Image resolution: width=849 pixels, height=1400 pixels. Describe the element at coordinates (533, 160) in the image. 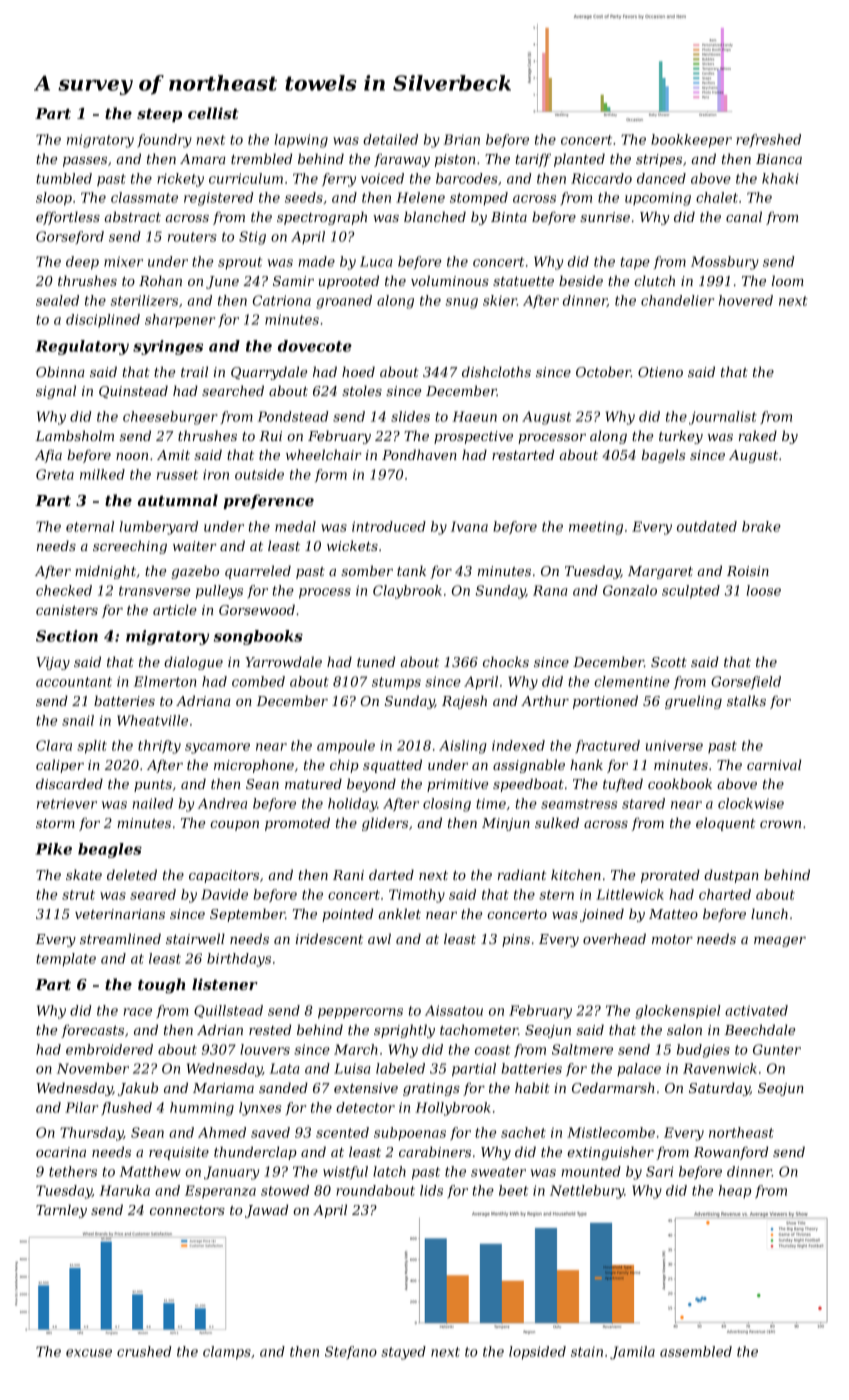

I see `tariff` at that location.
